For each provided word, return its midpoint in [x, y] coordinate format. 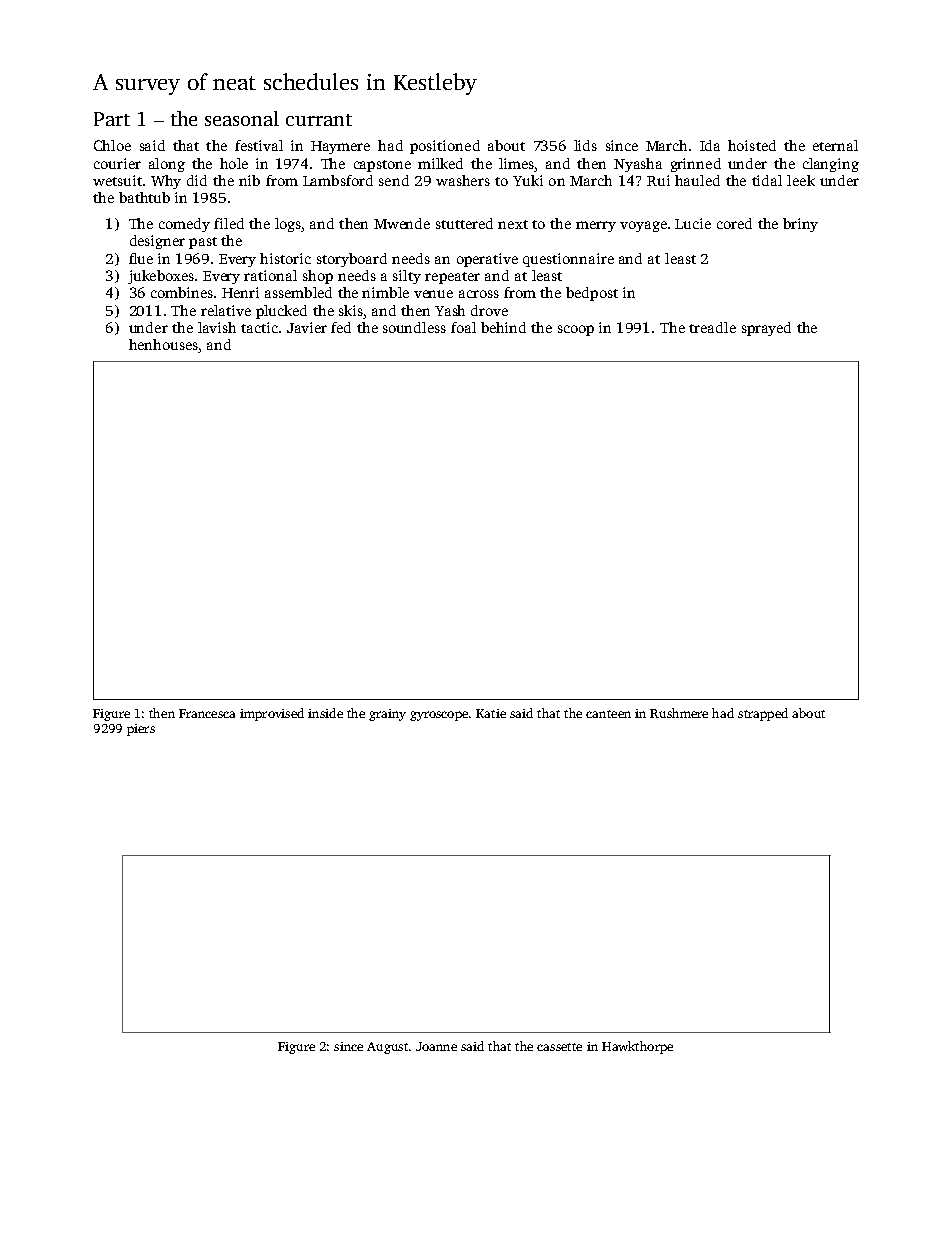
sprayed [766, 329]
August [387, 1048]
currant [319, 120]
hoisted [752, 145]
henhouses [163, 344]
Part [112, 119]
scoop [576, 330]
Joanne [436, 1046]
